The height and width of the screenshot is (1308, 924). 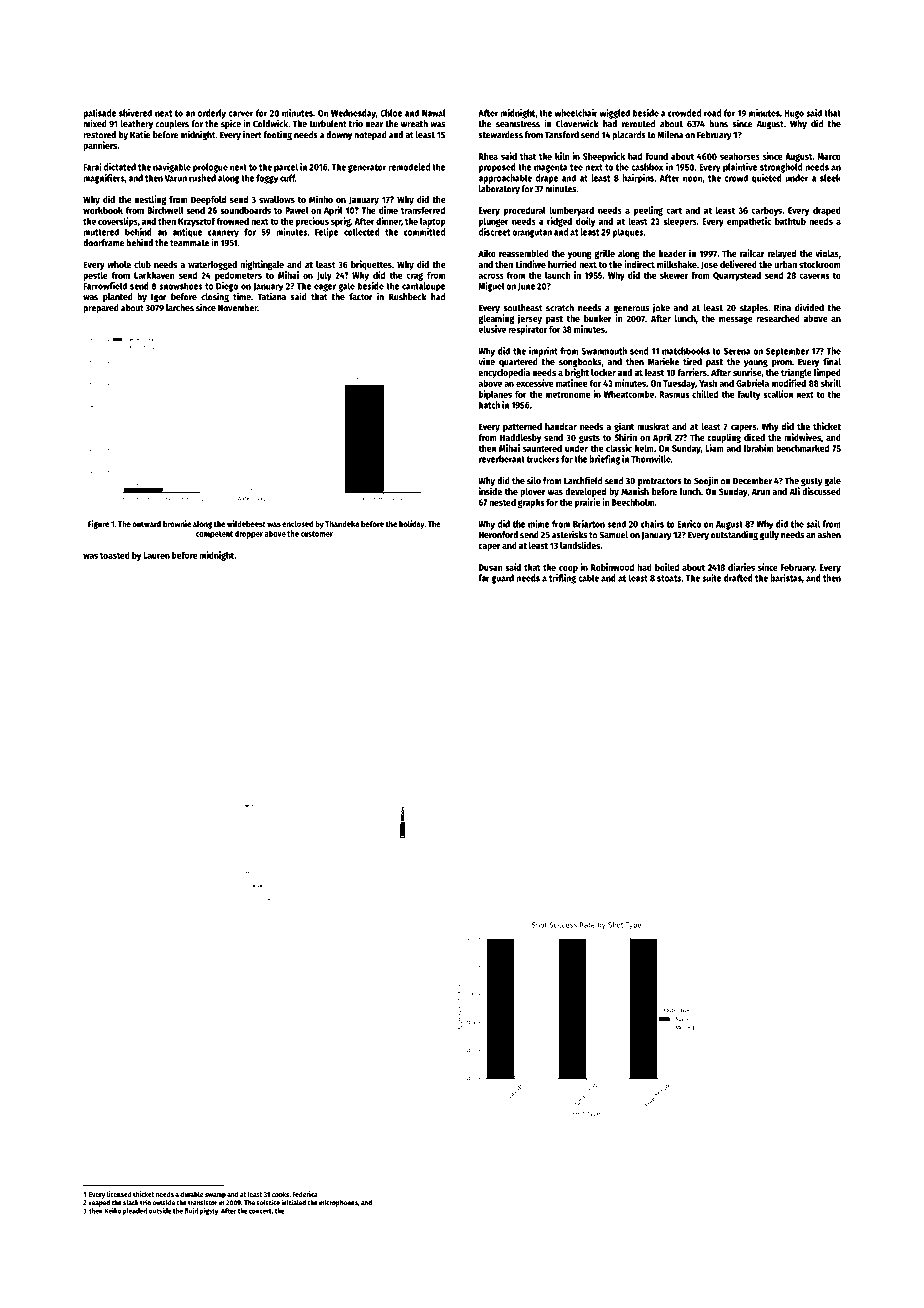 What do you see at coordinates (543, 459) in the screenshot?
I see `truckers` at bounding box center [543, 459].
